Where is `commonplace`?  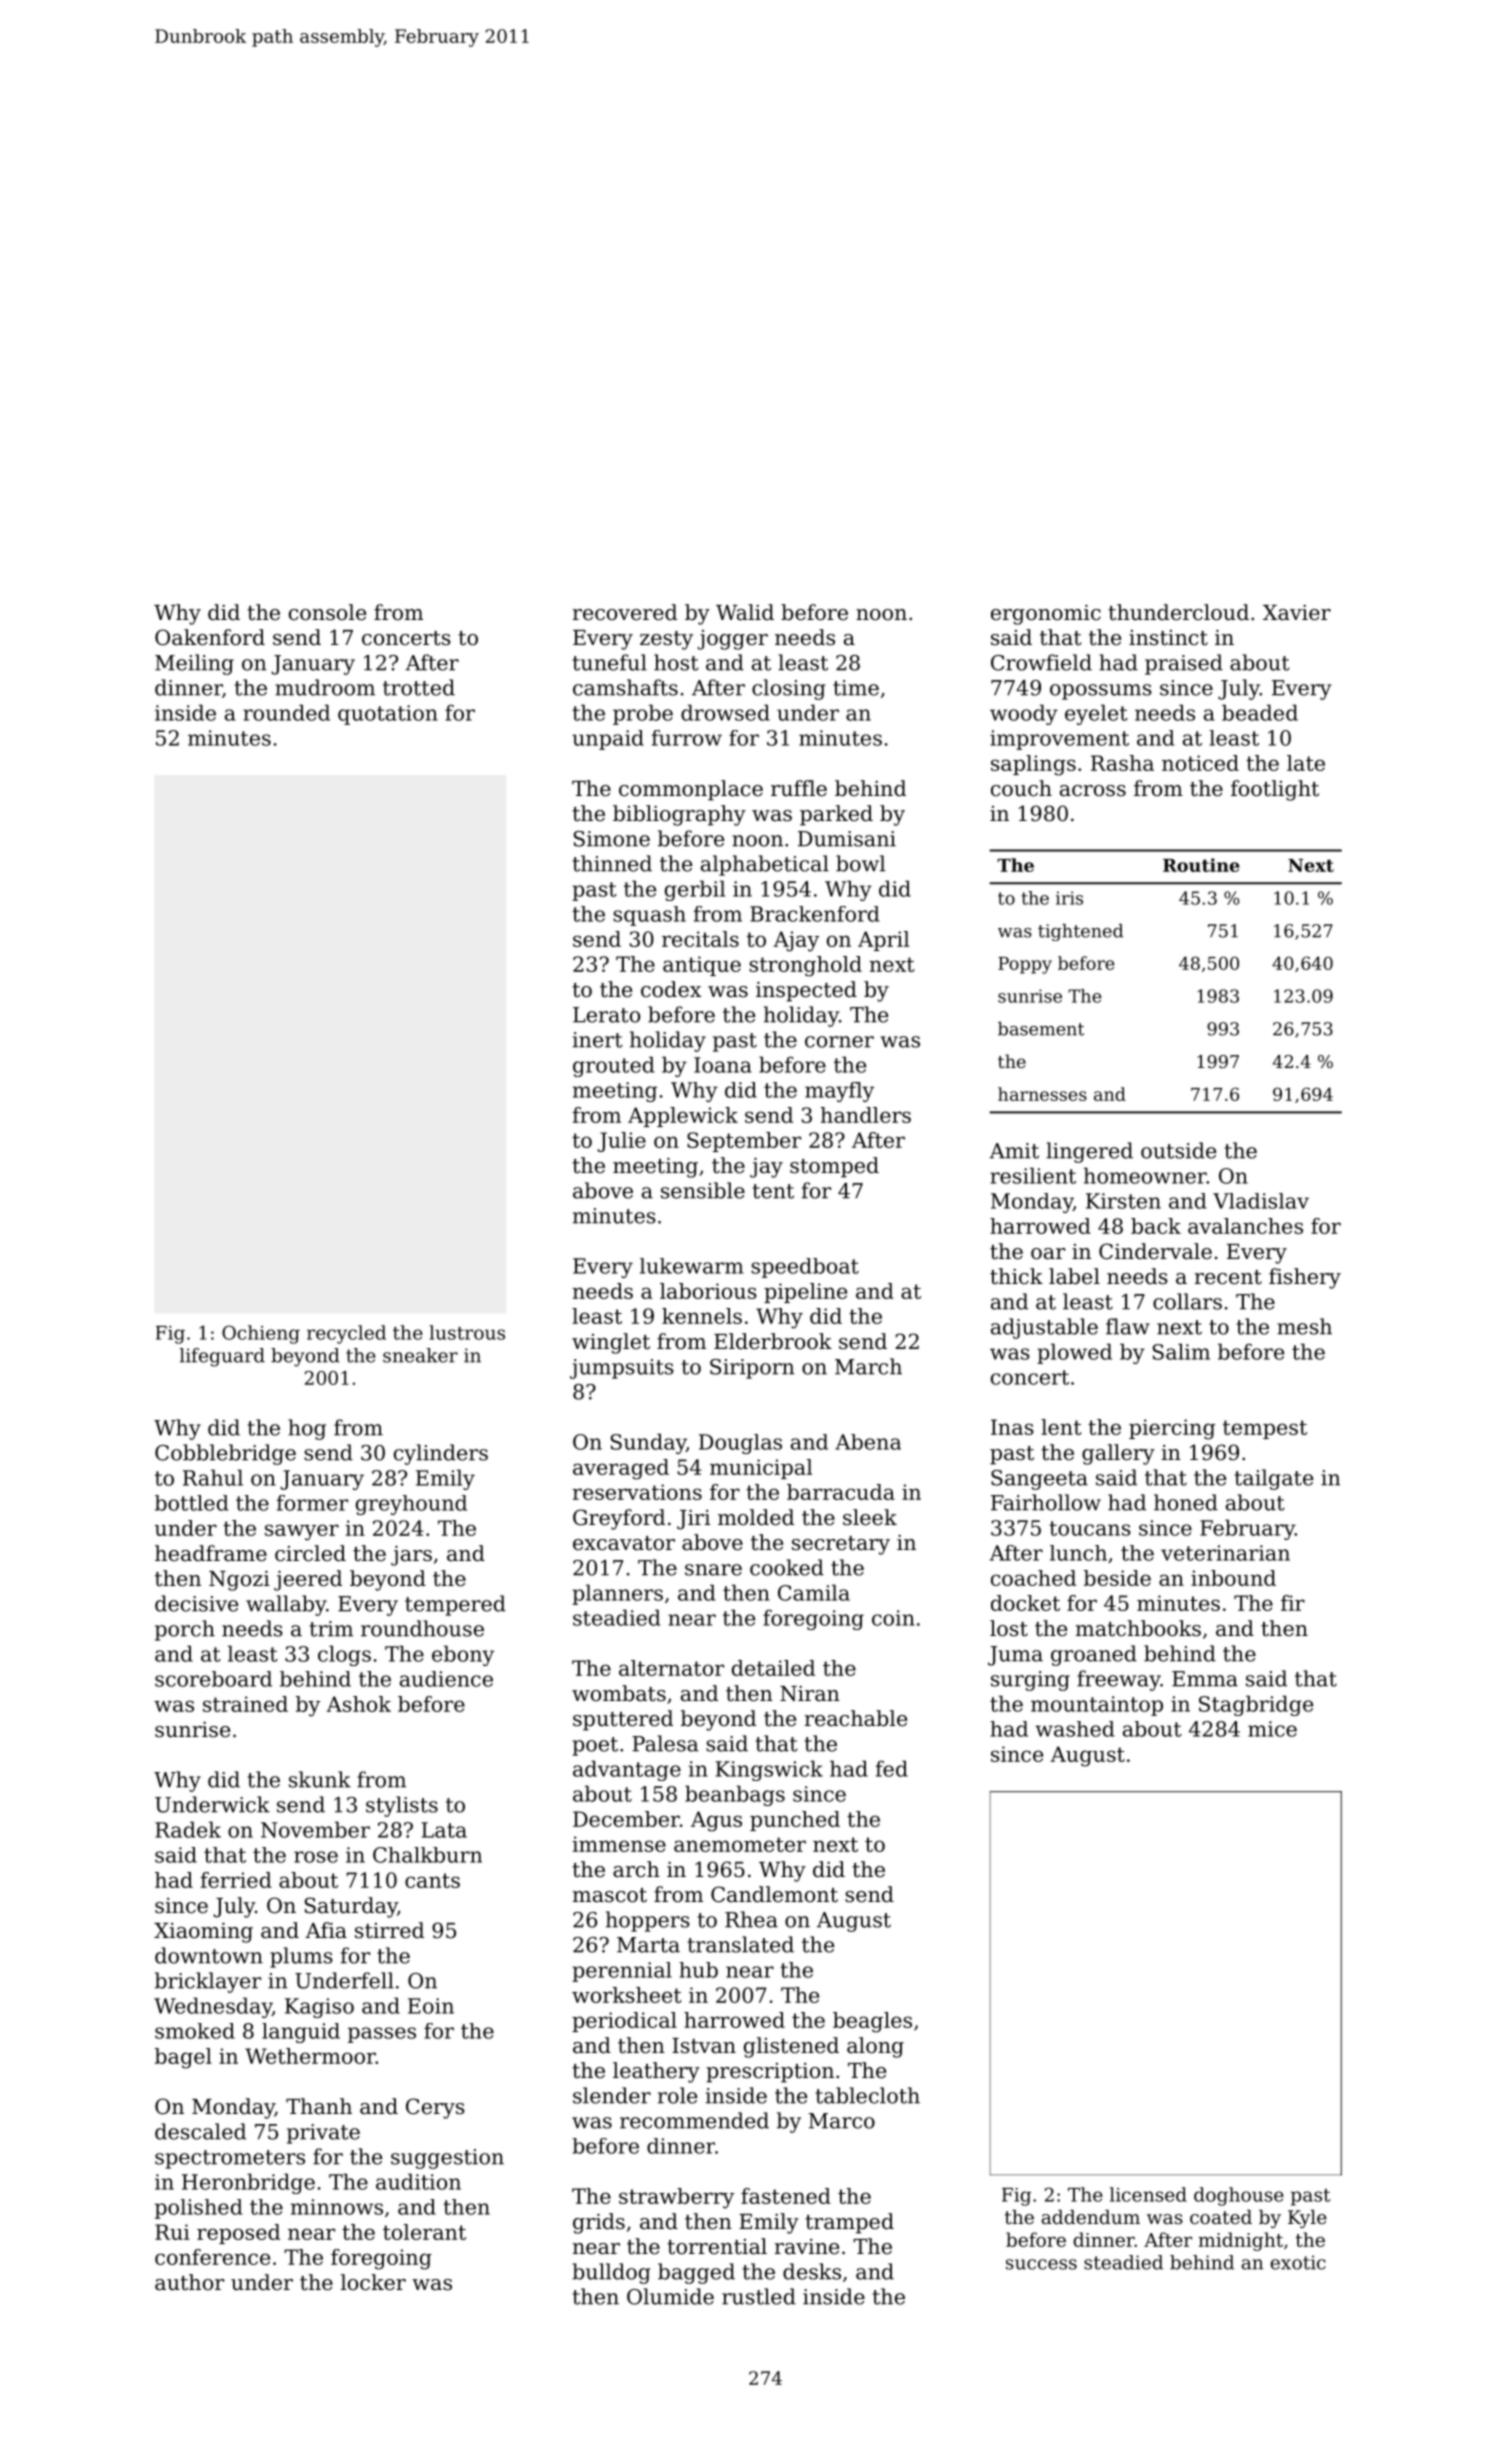 commonplace is located at coordinates (691, 790).
